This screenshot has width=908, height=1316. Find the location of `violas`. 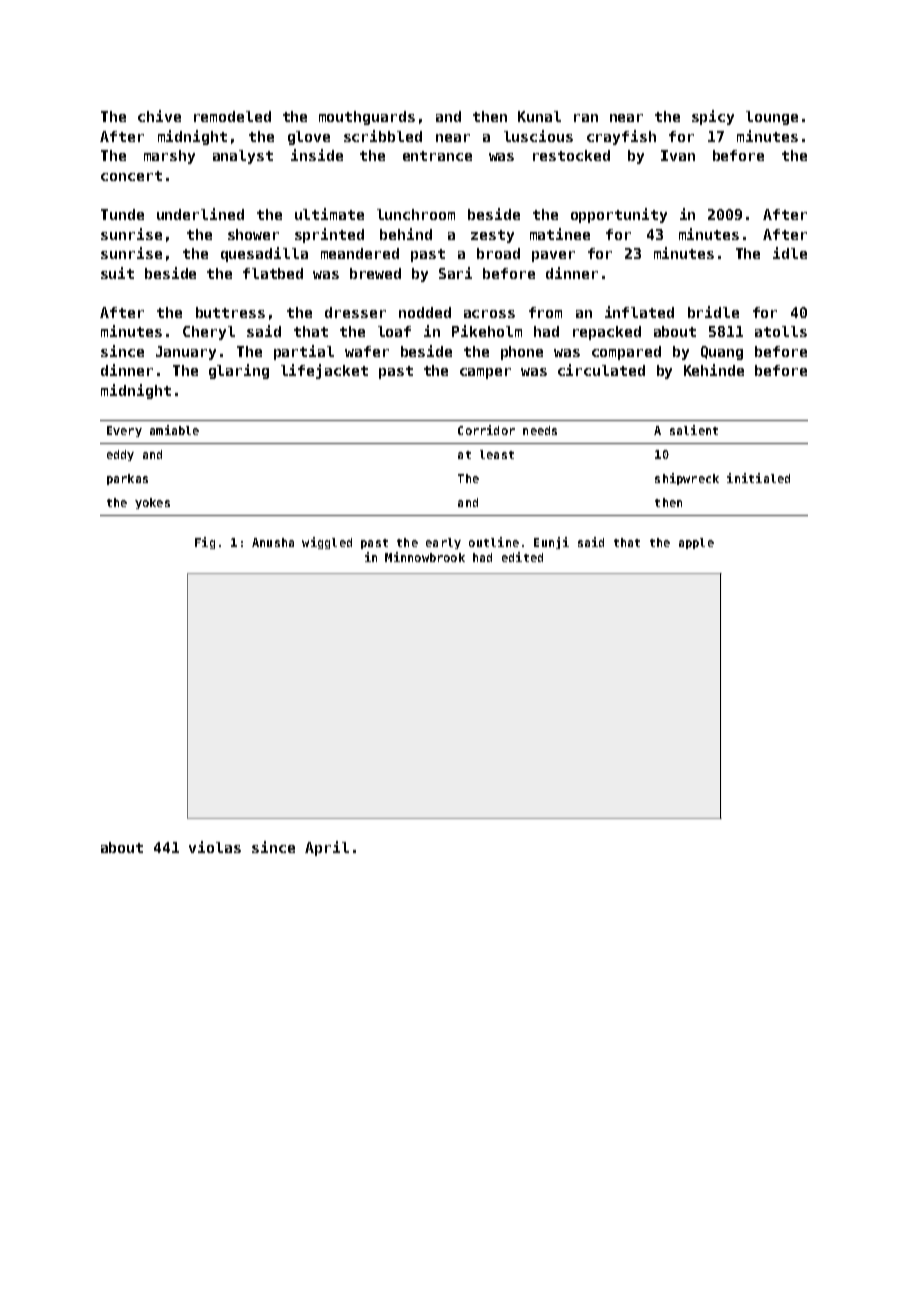

violas is located at coordinates (215, 847).
